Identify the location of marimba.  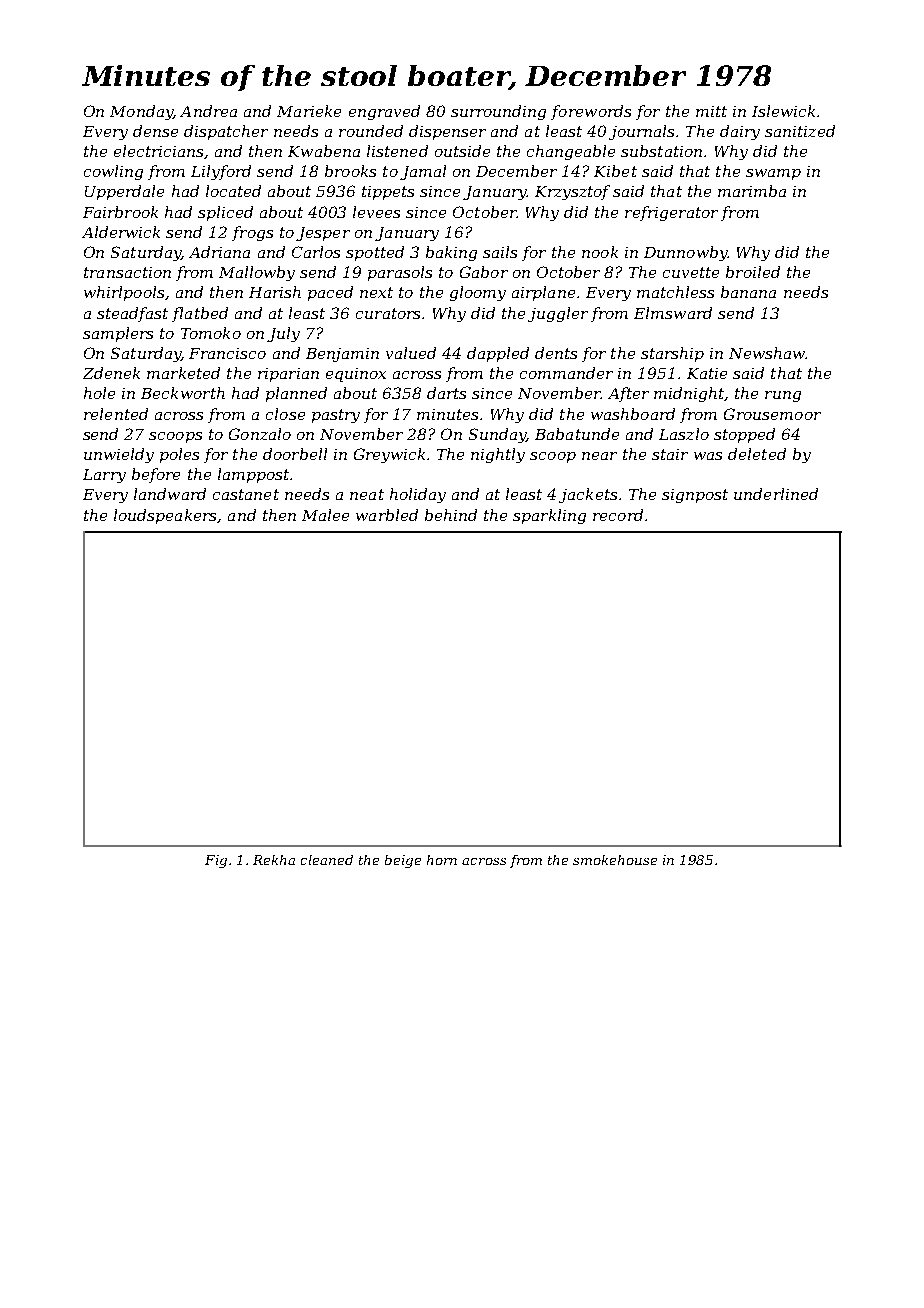
(752, 191).
